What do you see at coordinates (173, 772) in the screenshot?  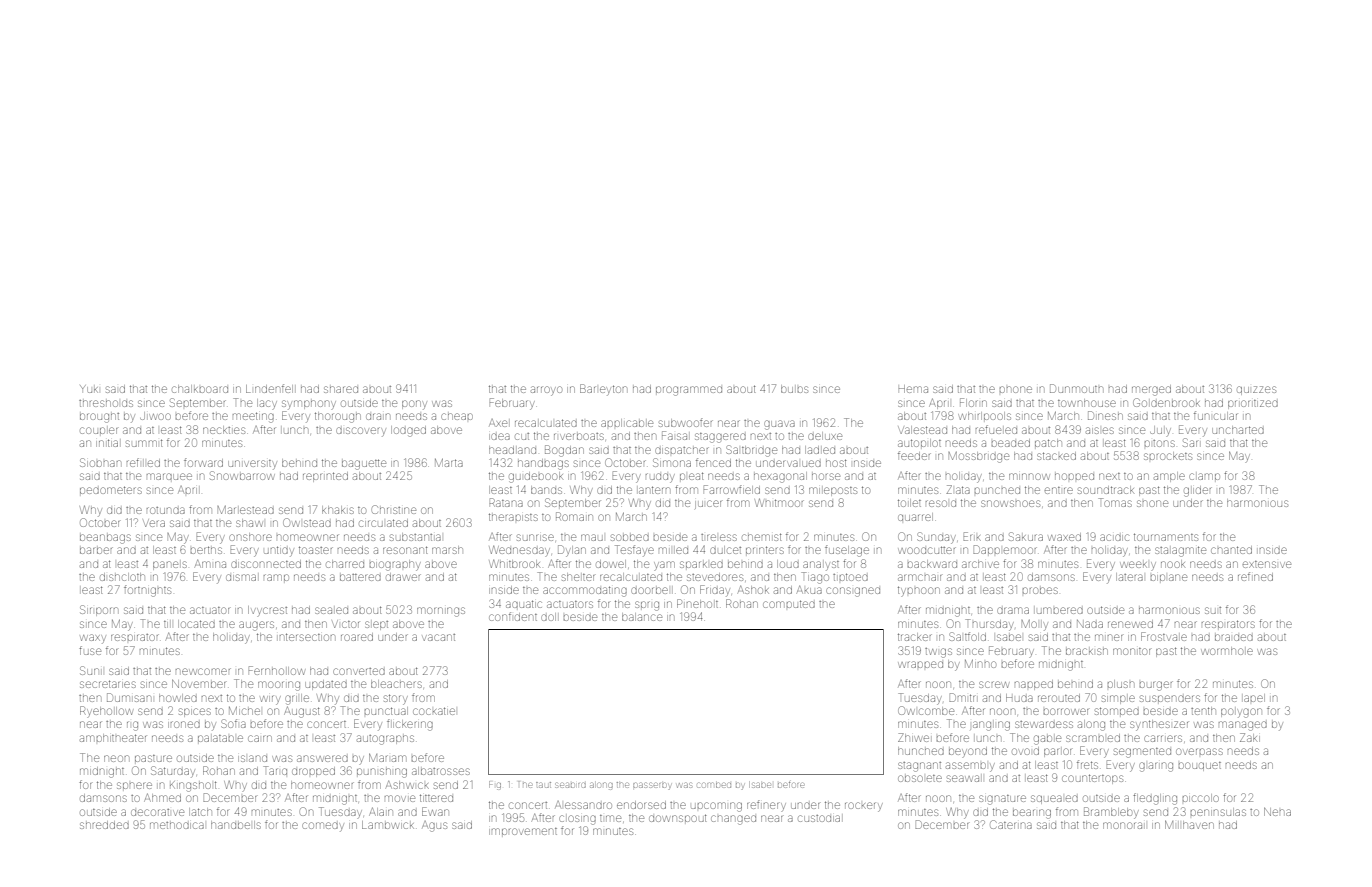 I see `Saturday` at bounding box center [173, 772].
